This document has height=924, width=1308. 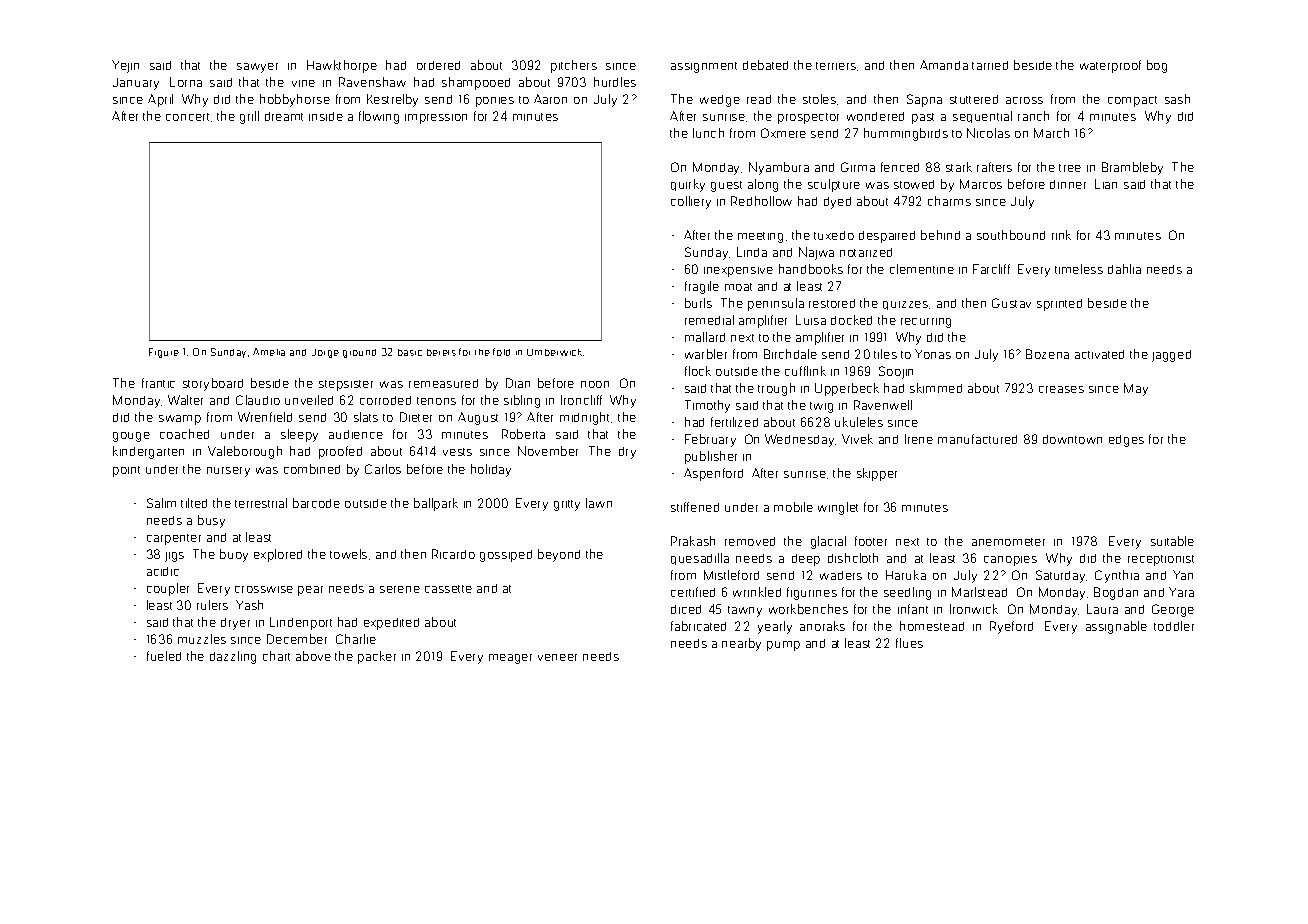 What do you see at coordinates (905, 305) in the document?
I see `quizzes` at bounding box center [905, 305].
